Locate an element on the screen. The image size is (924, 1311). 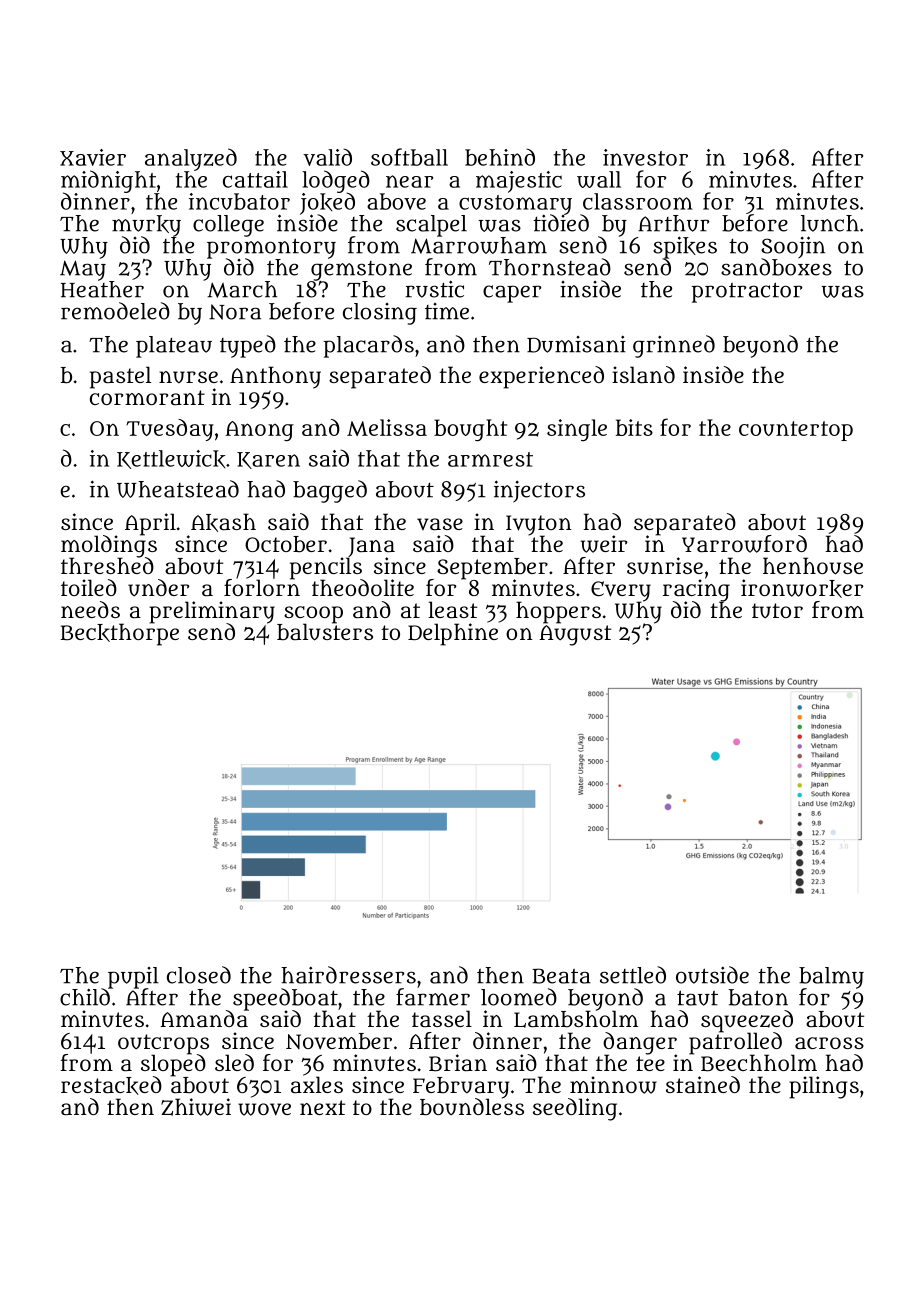
spikes is located at coordinates (685, 247).
